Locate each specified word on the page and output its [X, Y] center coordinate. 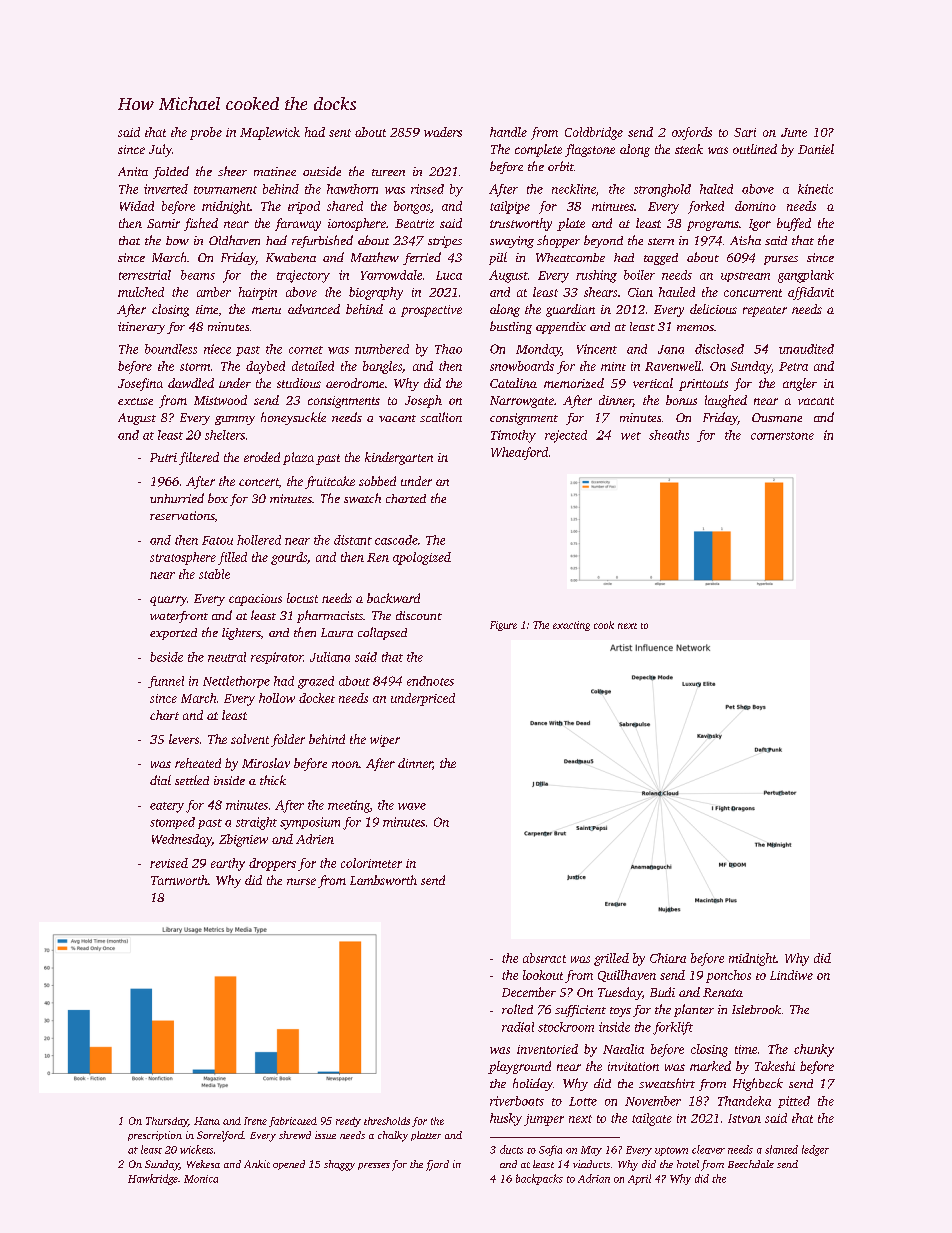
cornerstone [782, 436]
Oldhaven [234, 240]
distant [353, 540]
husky [506, 1119]
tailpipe [510, 207]
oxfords [692, 133]
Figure [503, 626]
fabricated [293, 1122]
